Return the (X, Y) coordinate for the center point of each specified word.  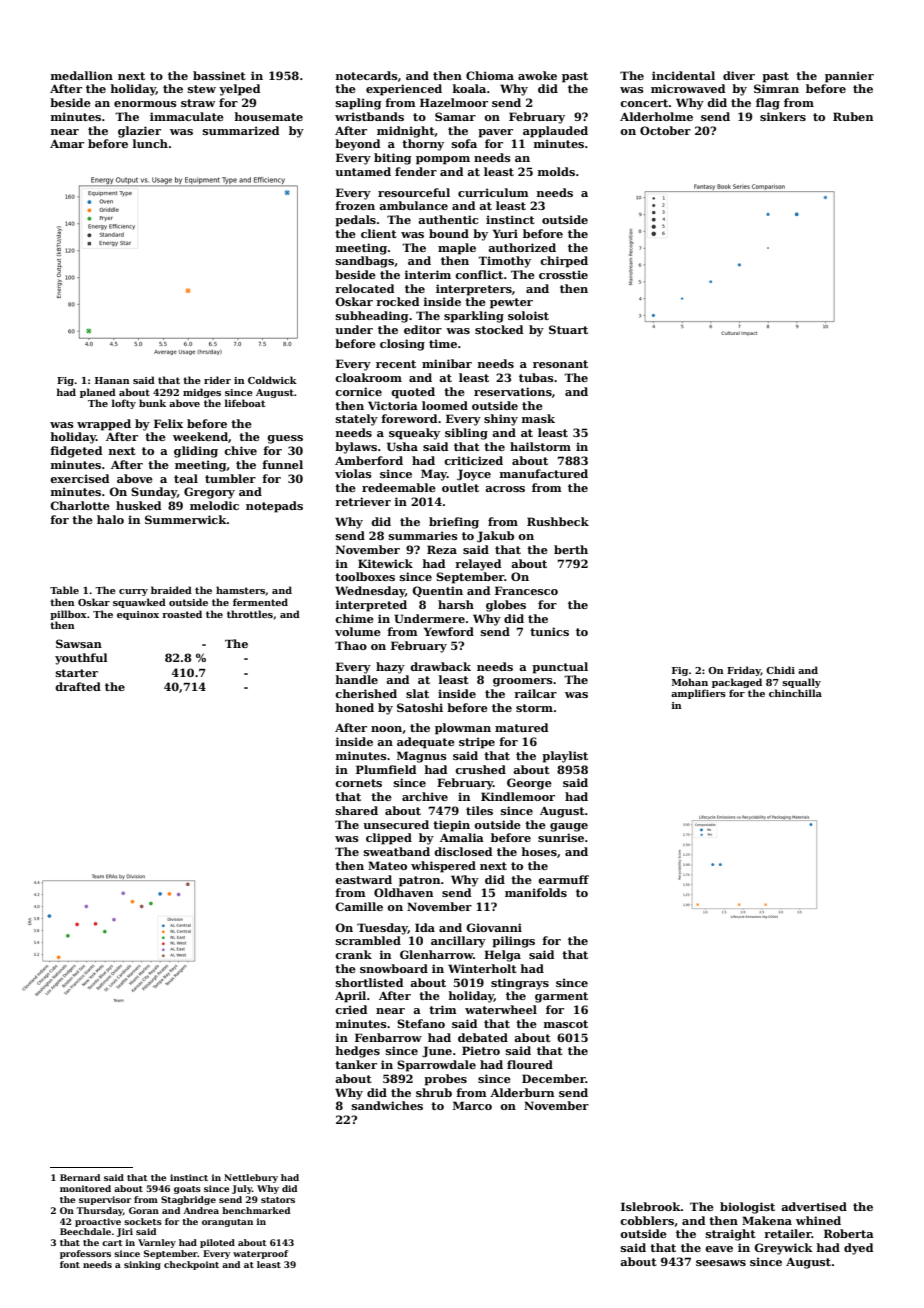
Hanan (112, 380)
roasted (182, 614)
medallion (82, 75)
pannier (849, 77)
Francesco (526, 590)
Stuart (568, 329)
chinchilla (795, 693)
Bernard (80, 1177)
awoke (537, 75)
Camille (359, 906)
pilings (513, 942)
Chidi (780, 670)
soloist (528, 315)
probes (445, 1080)
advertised (814, 1206)
